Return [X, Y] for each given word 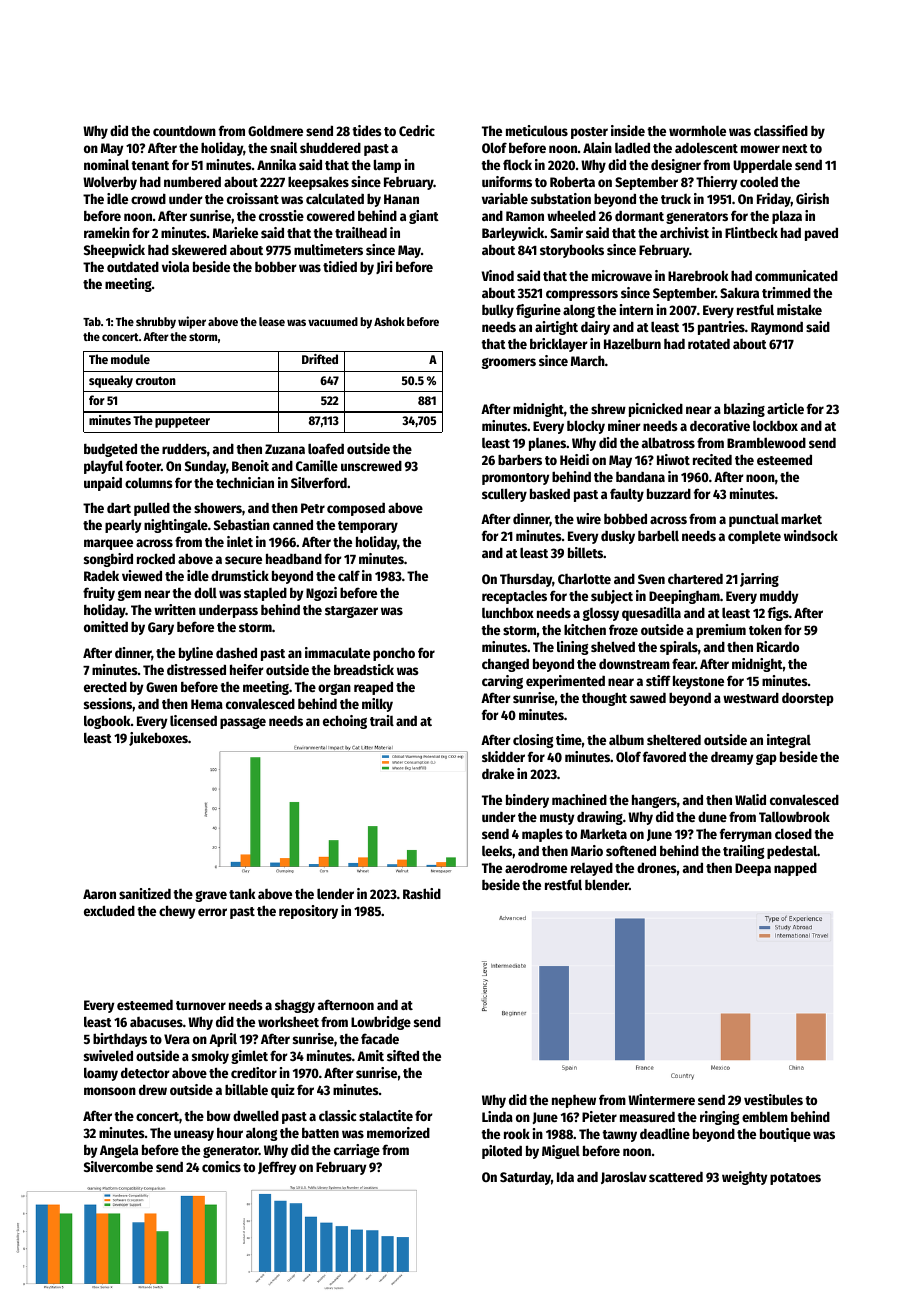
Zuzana [285, 449]
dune [712, 816]
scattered [676, 1177]
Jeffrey [277, 1168]
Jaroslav [624, 1178]
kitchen [585, 629]
